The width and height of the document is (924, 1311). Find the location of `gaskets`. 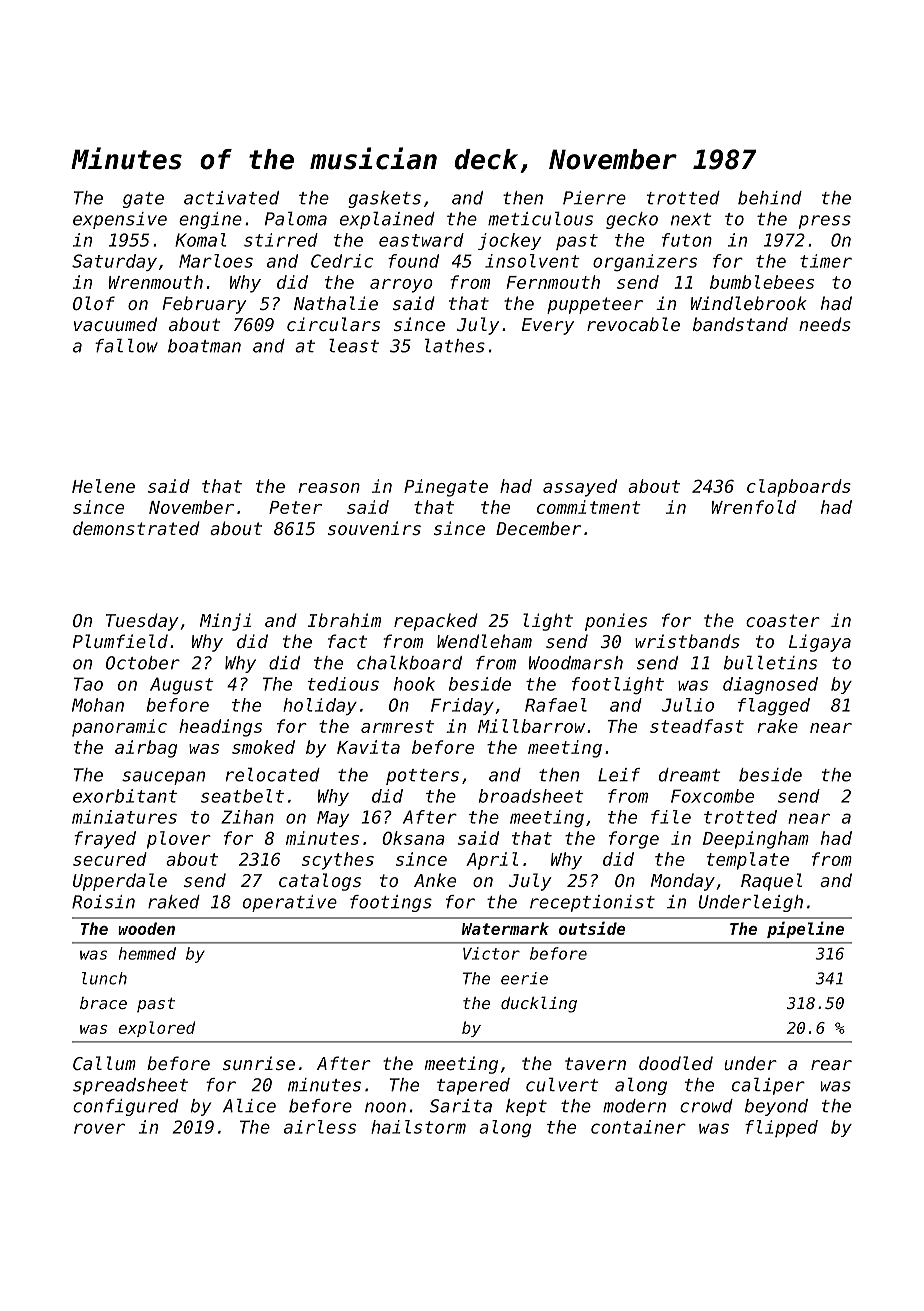

gaskets is located at coordinates (384, 199).
